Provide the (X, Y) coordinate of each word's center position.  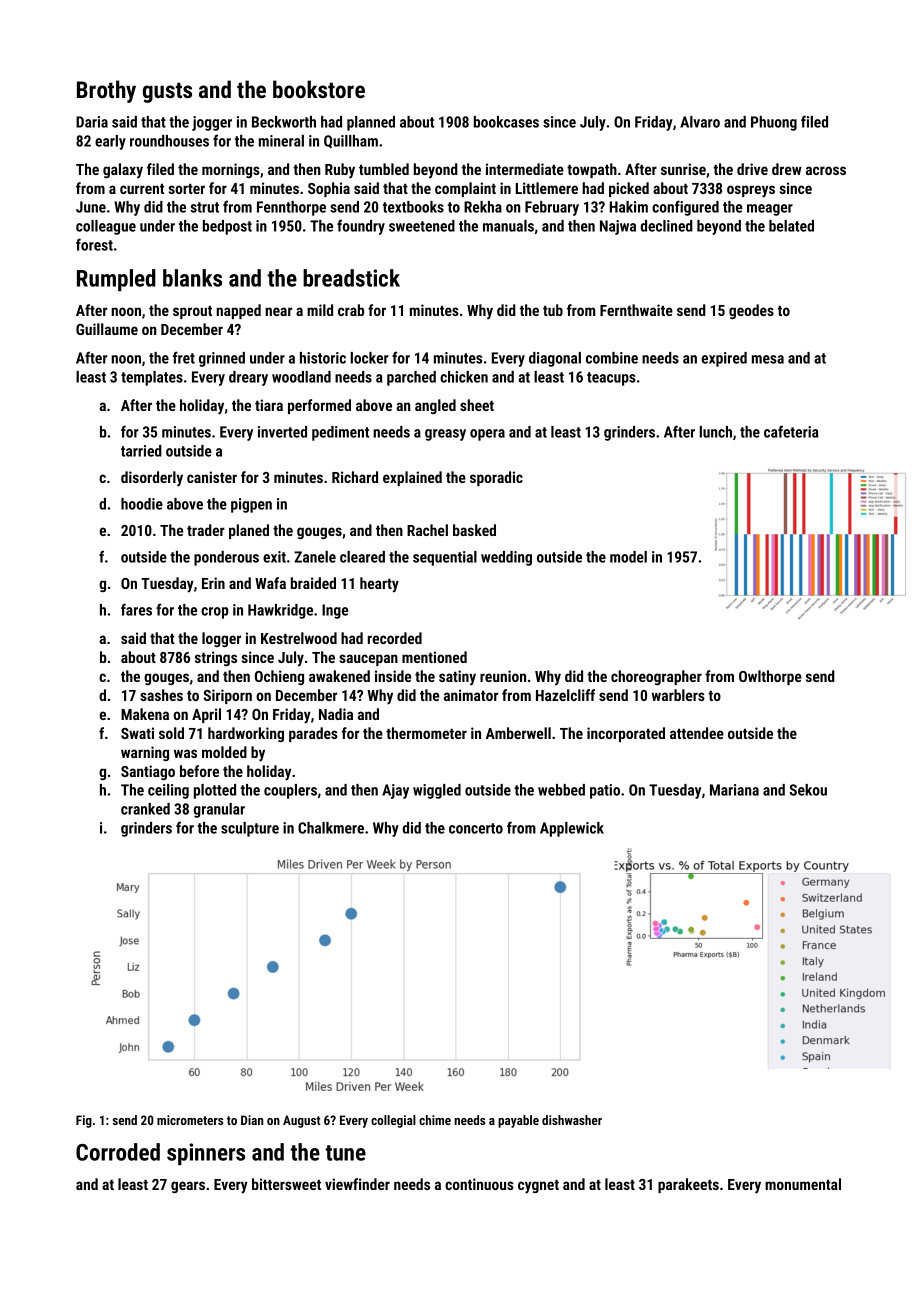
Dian (252, 1120)
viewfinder (357, 1184)
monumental (803, 1184)
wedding (506, 558)
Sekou (808, 790)
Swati (137, 733)
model (628, 557)
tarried (141, 451)
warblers (678, 695)
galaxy (123, 171)
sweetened (422, 226)
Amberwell (518, 733)
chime (435, 1120)
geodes (751, 311)
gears (188, 1187)
